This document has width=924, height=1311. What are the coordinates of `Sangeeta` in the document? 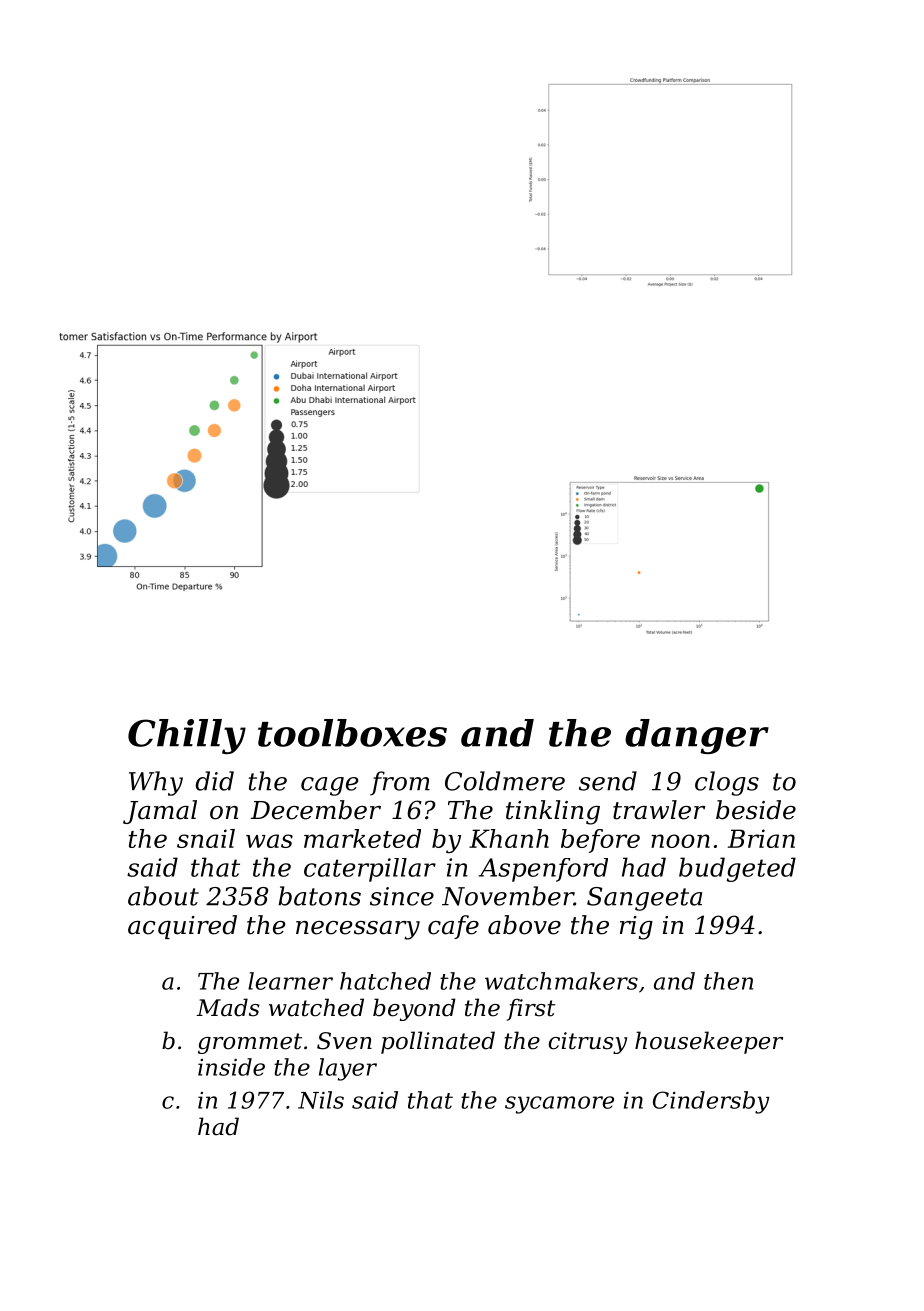 It's located at (644, 899).
